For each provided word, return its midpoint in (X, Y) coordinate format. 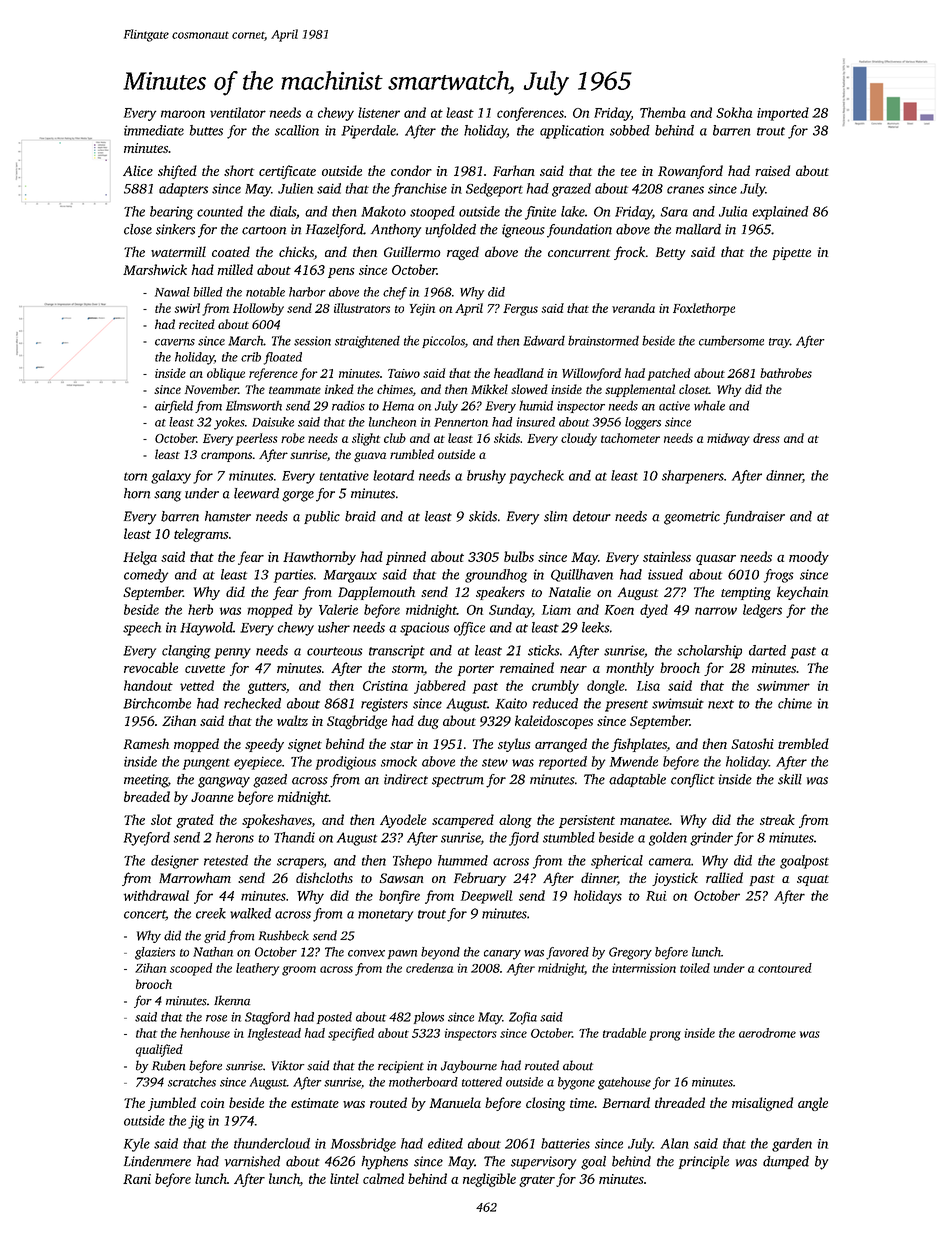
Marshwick (155, 269)
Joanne (212, 797)
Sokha (734, 112)
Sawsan (401, 878)
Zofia (523, 1018)
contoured (785, 968)
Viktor (288, 1065)
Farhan (514, 170)
